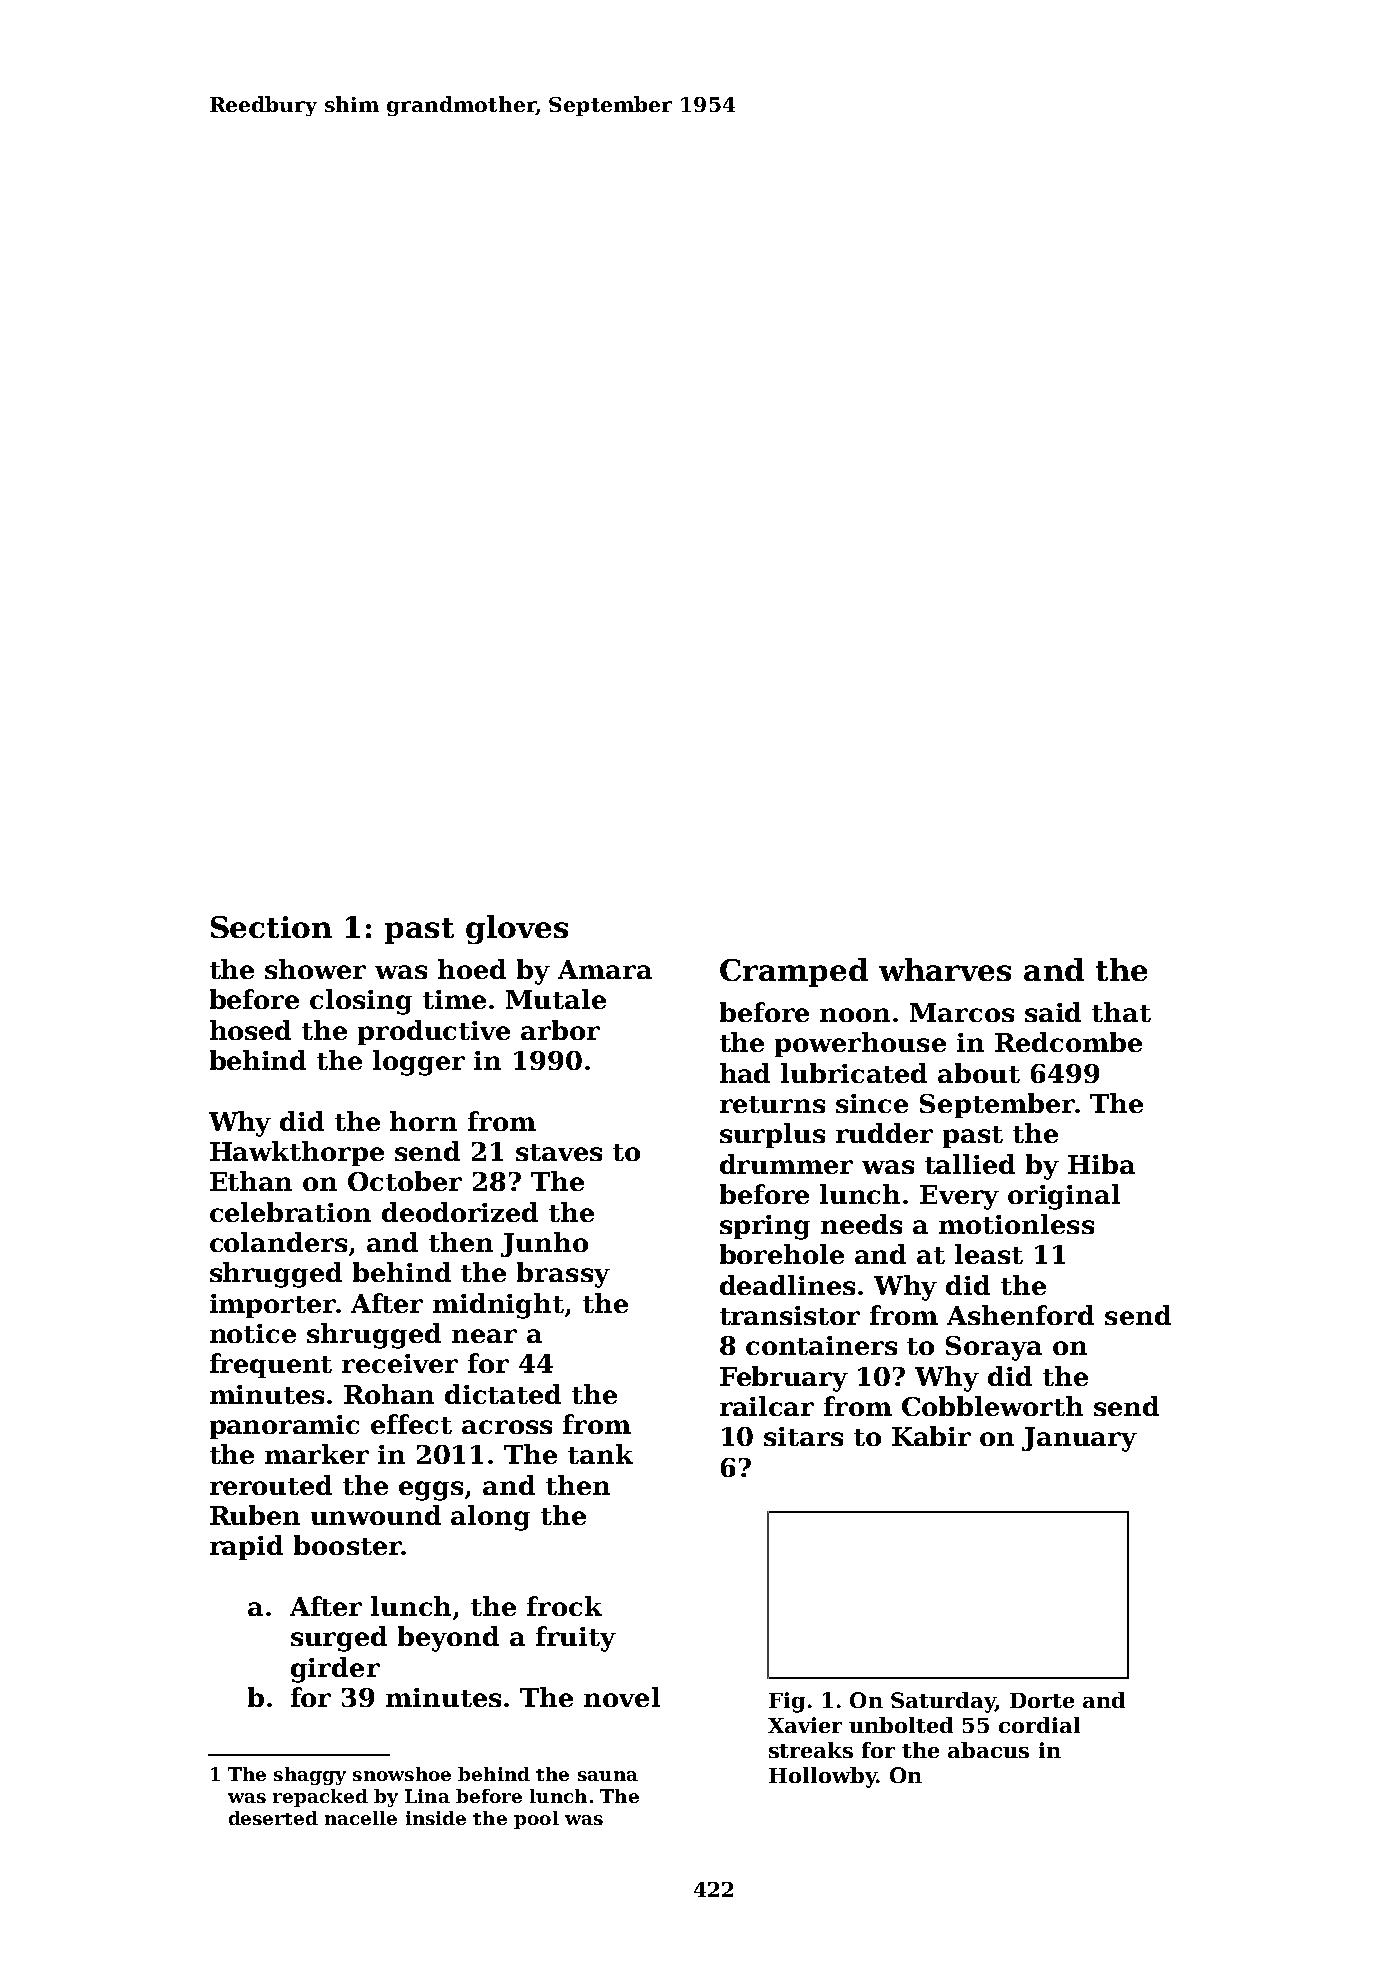 The height and width of the screenshot is (1969, 1386). What do you see at coordinates (901, 1725) in the screenshot?
I see `unbolted` at bounding box center [901, 1725].
